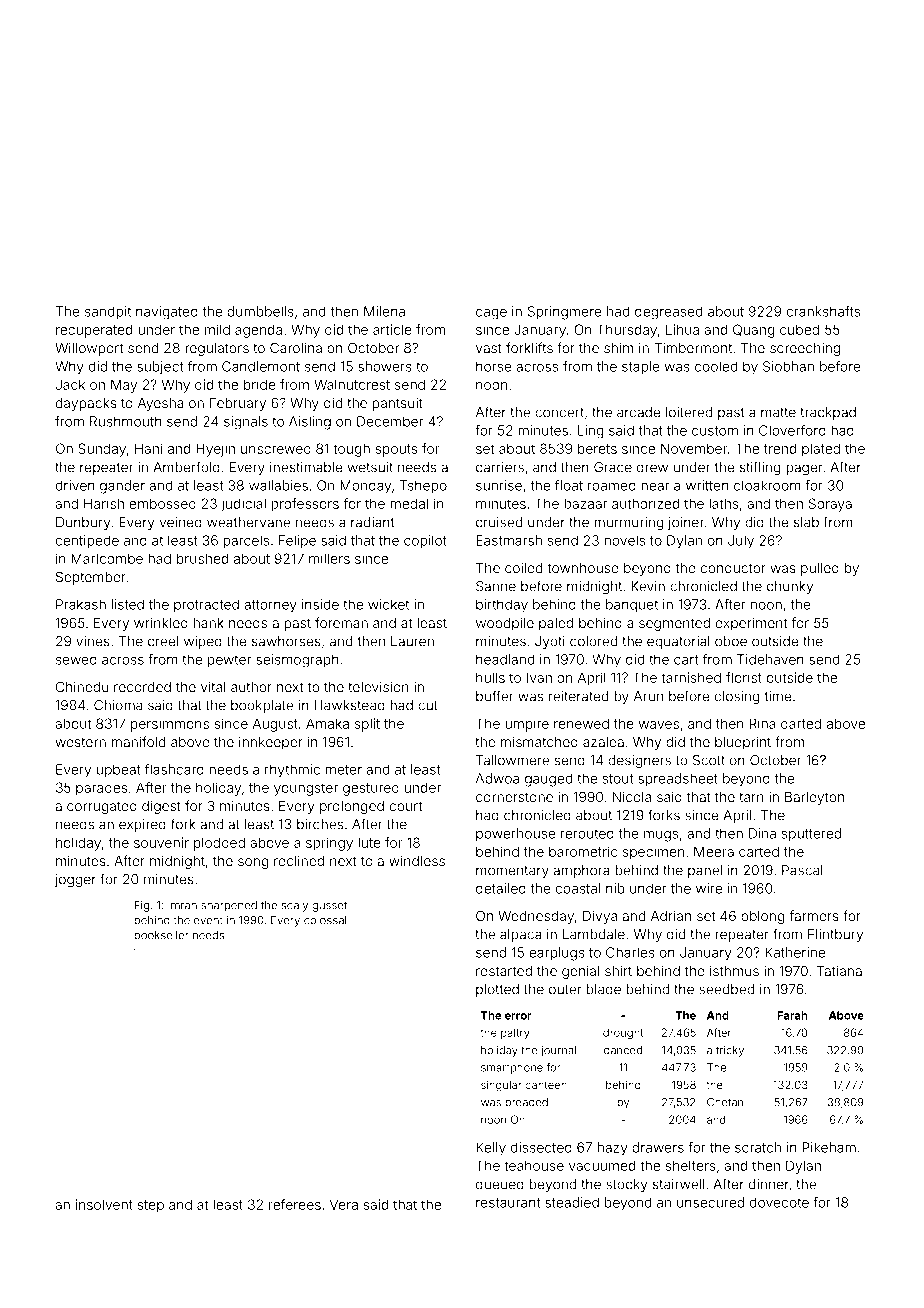 Image resolution: width=924 pixels, height=1308 pixels. Describe the element at coordinates (151, 1206) in the screenshot. I see `step` at that location.
